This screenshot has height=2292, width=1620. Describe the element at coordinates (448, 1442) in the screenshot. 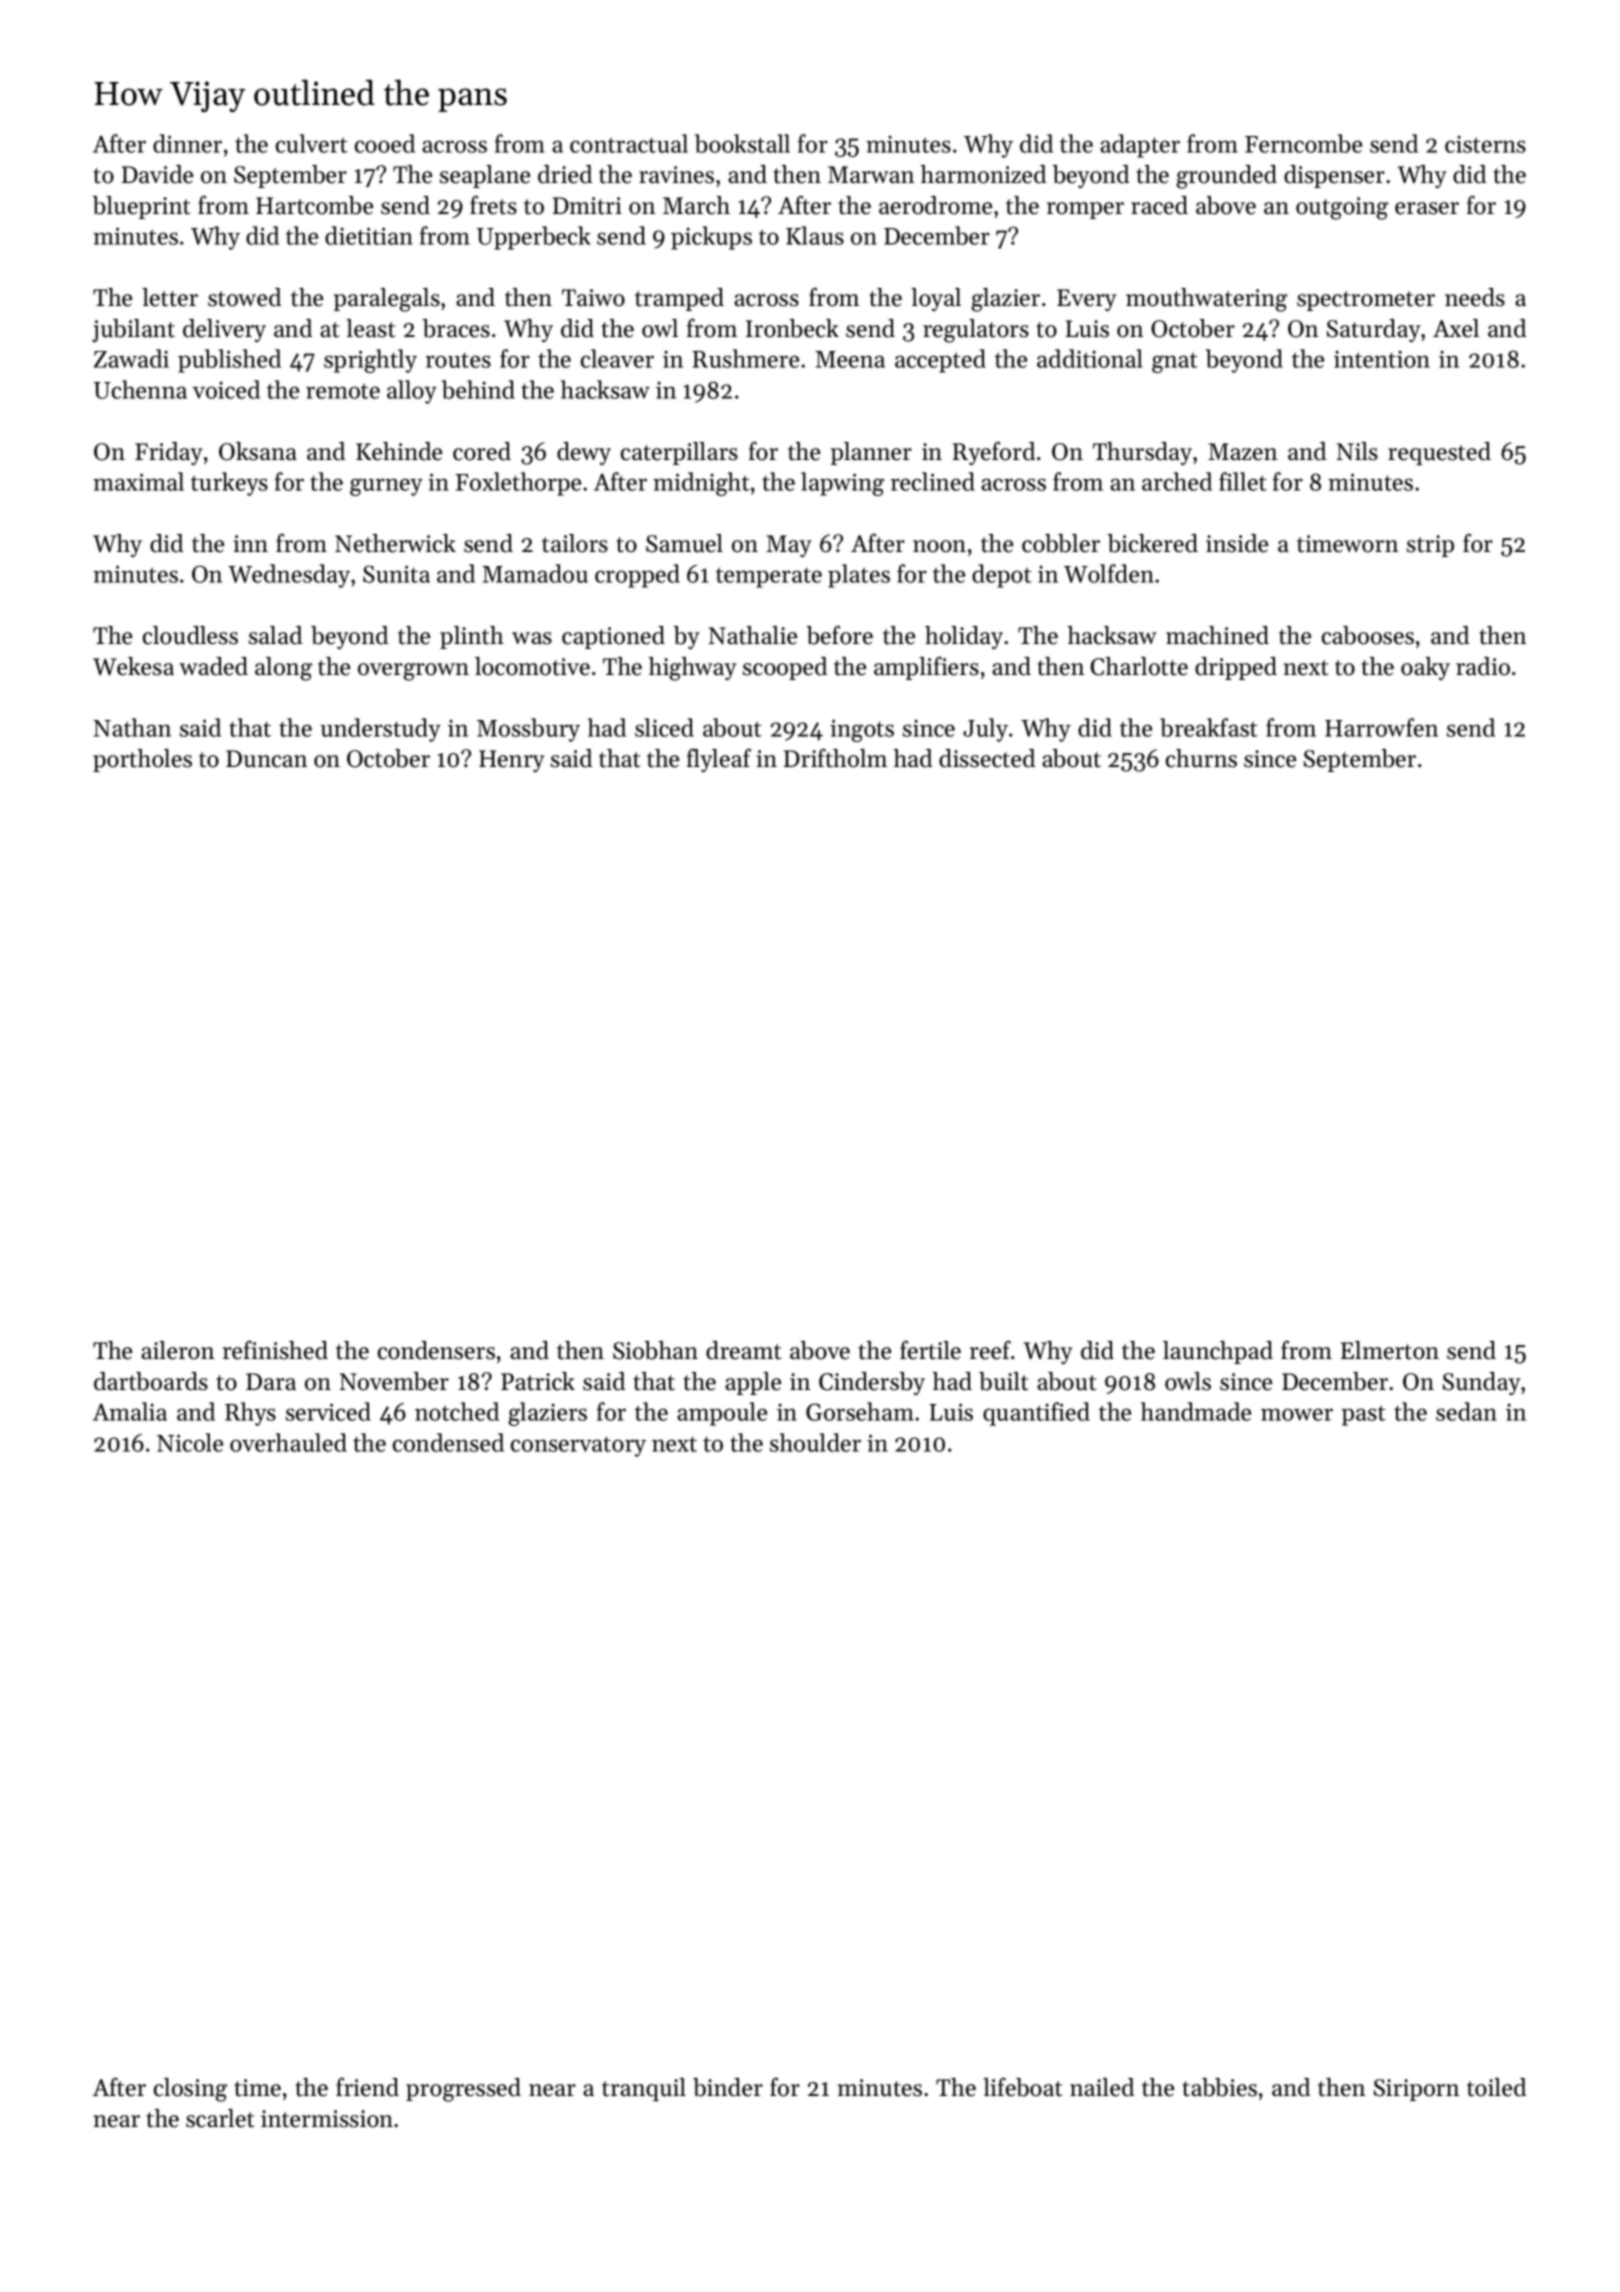

I see `condensed` at that location.
